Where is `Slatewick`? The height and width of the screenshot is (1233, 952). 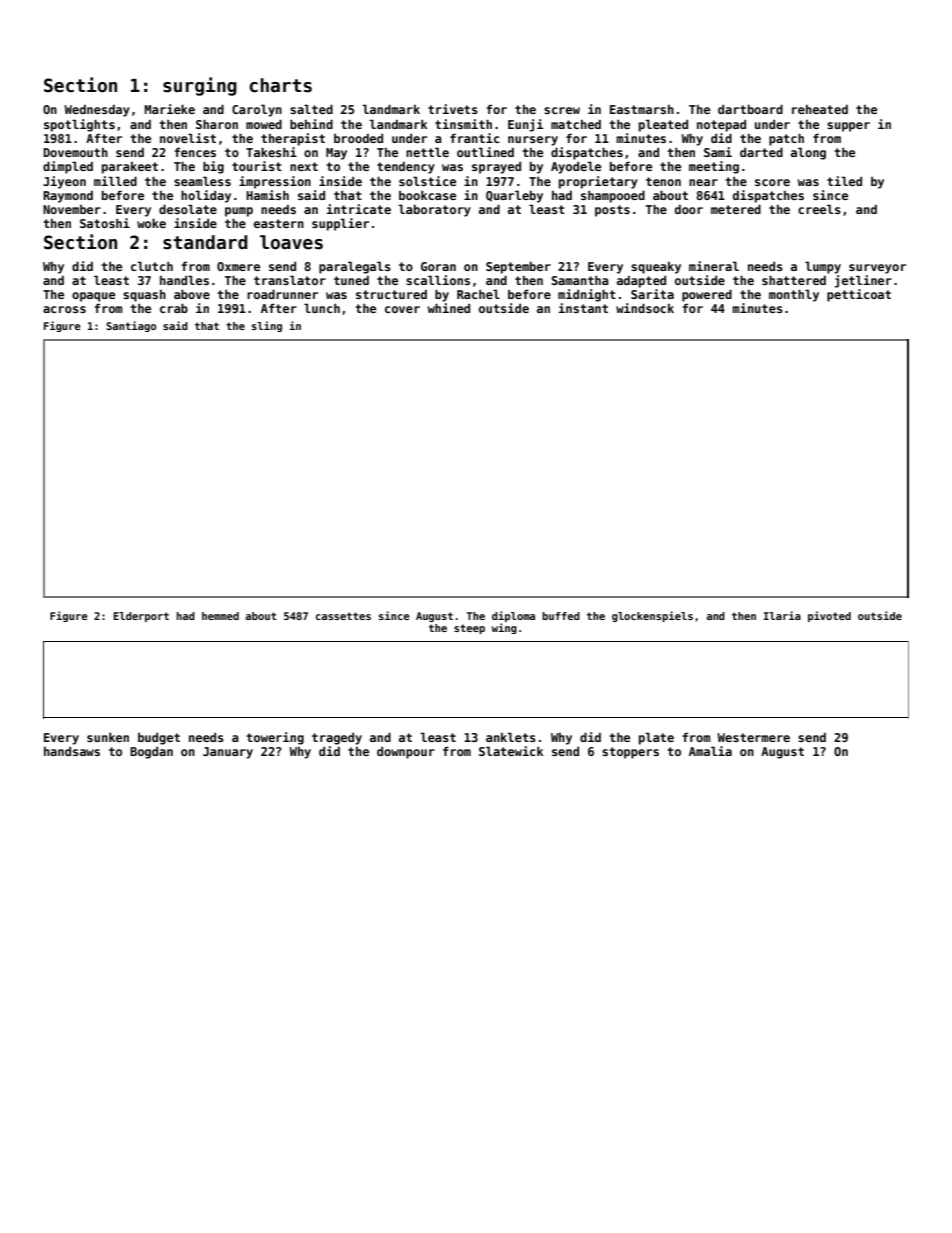 Slatewick is located at coordinates (511, 751).
